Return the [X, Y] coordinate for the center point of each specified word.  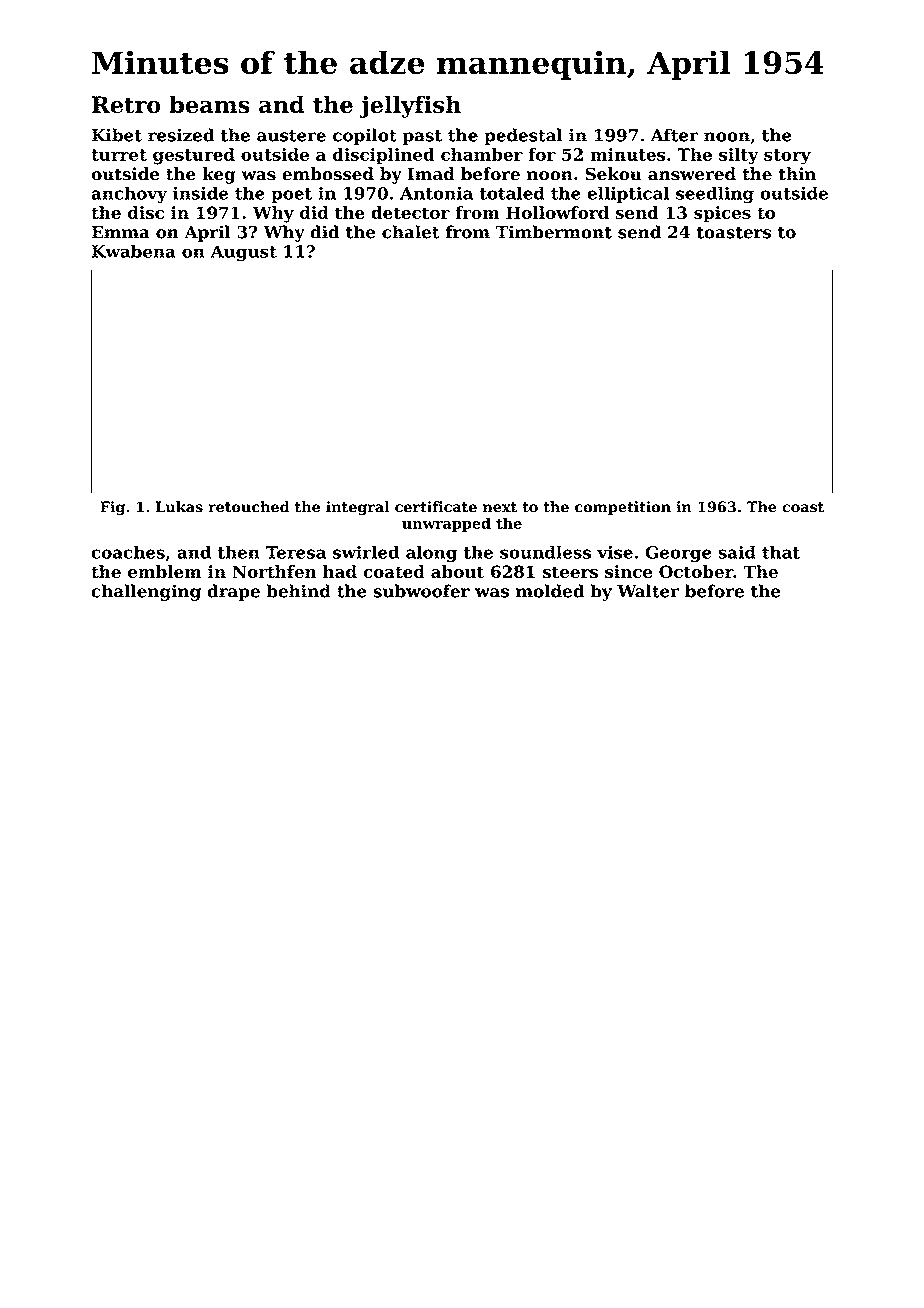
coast [803, 507]
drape [233, 592]
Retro [126, 105]
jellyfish [410, 106]
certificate [436, 507]
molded [550, 591]
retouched [248, 507]
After [674, 135]
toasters [734, 232]
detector [410, 212]
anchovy [129, 195]
